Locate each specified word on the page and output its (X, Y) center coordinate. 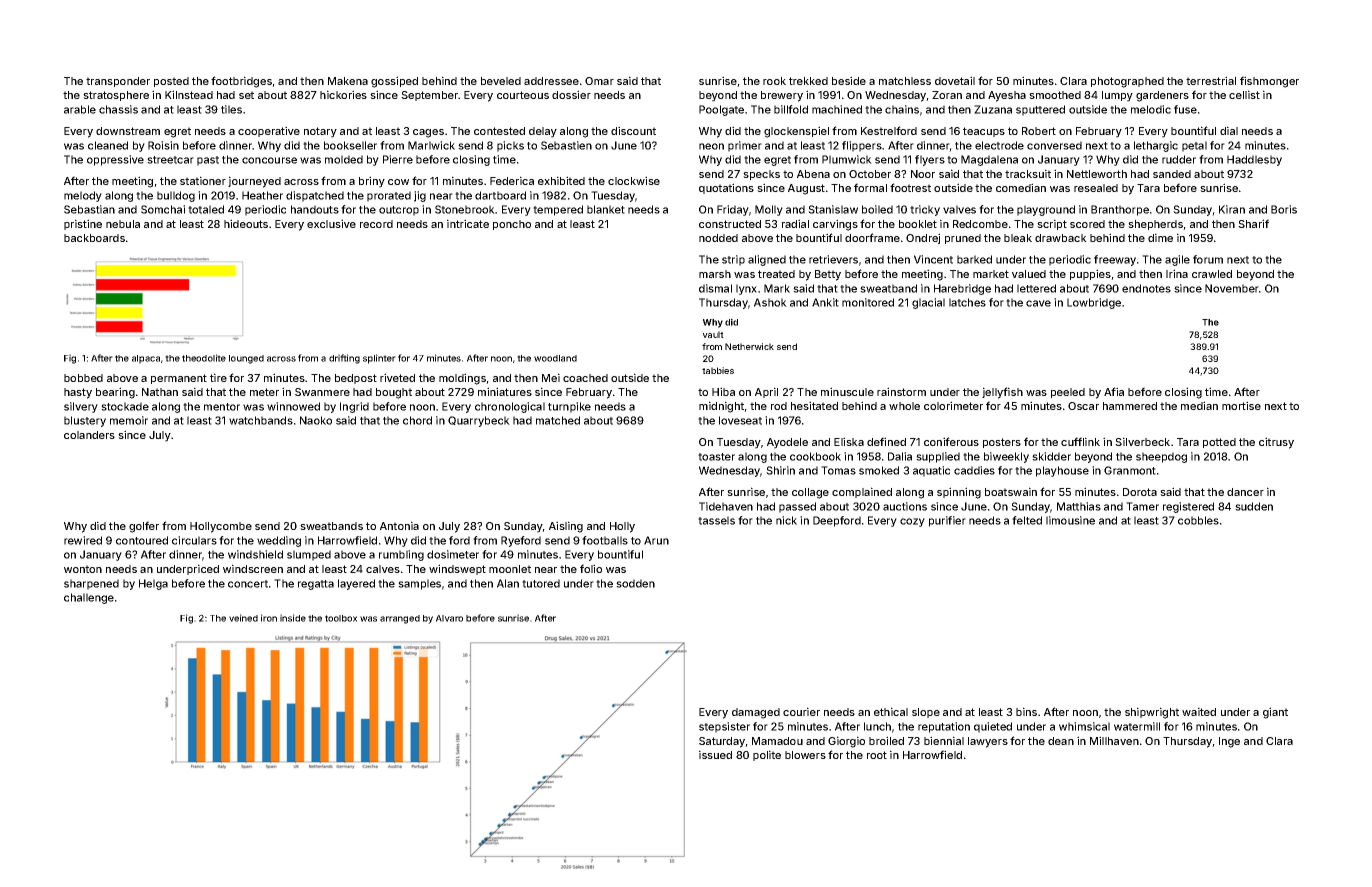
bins (1026, 711)
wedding (279, 541)
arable (80, 109)
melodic (1151, 109)
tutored (541, 583)
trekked (808, 81)
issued (715, 754)
